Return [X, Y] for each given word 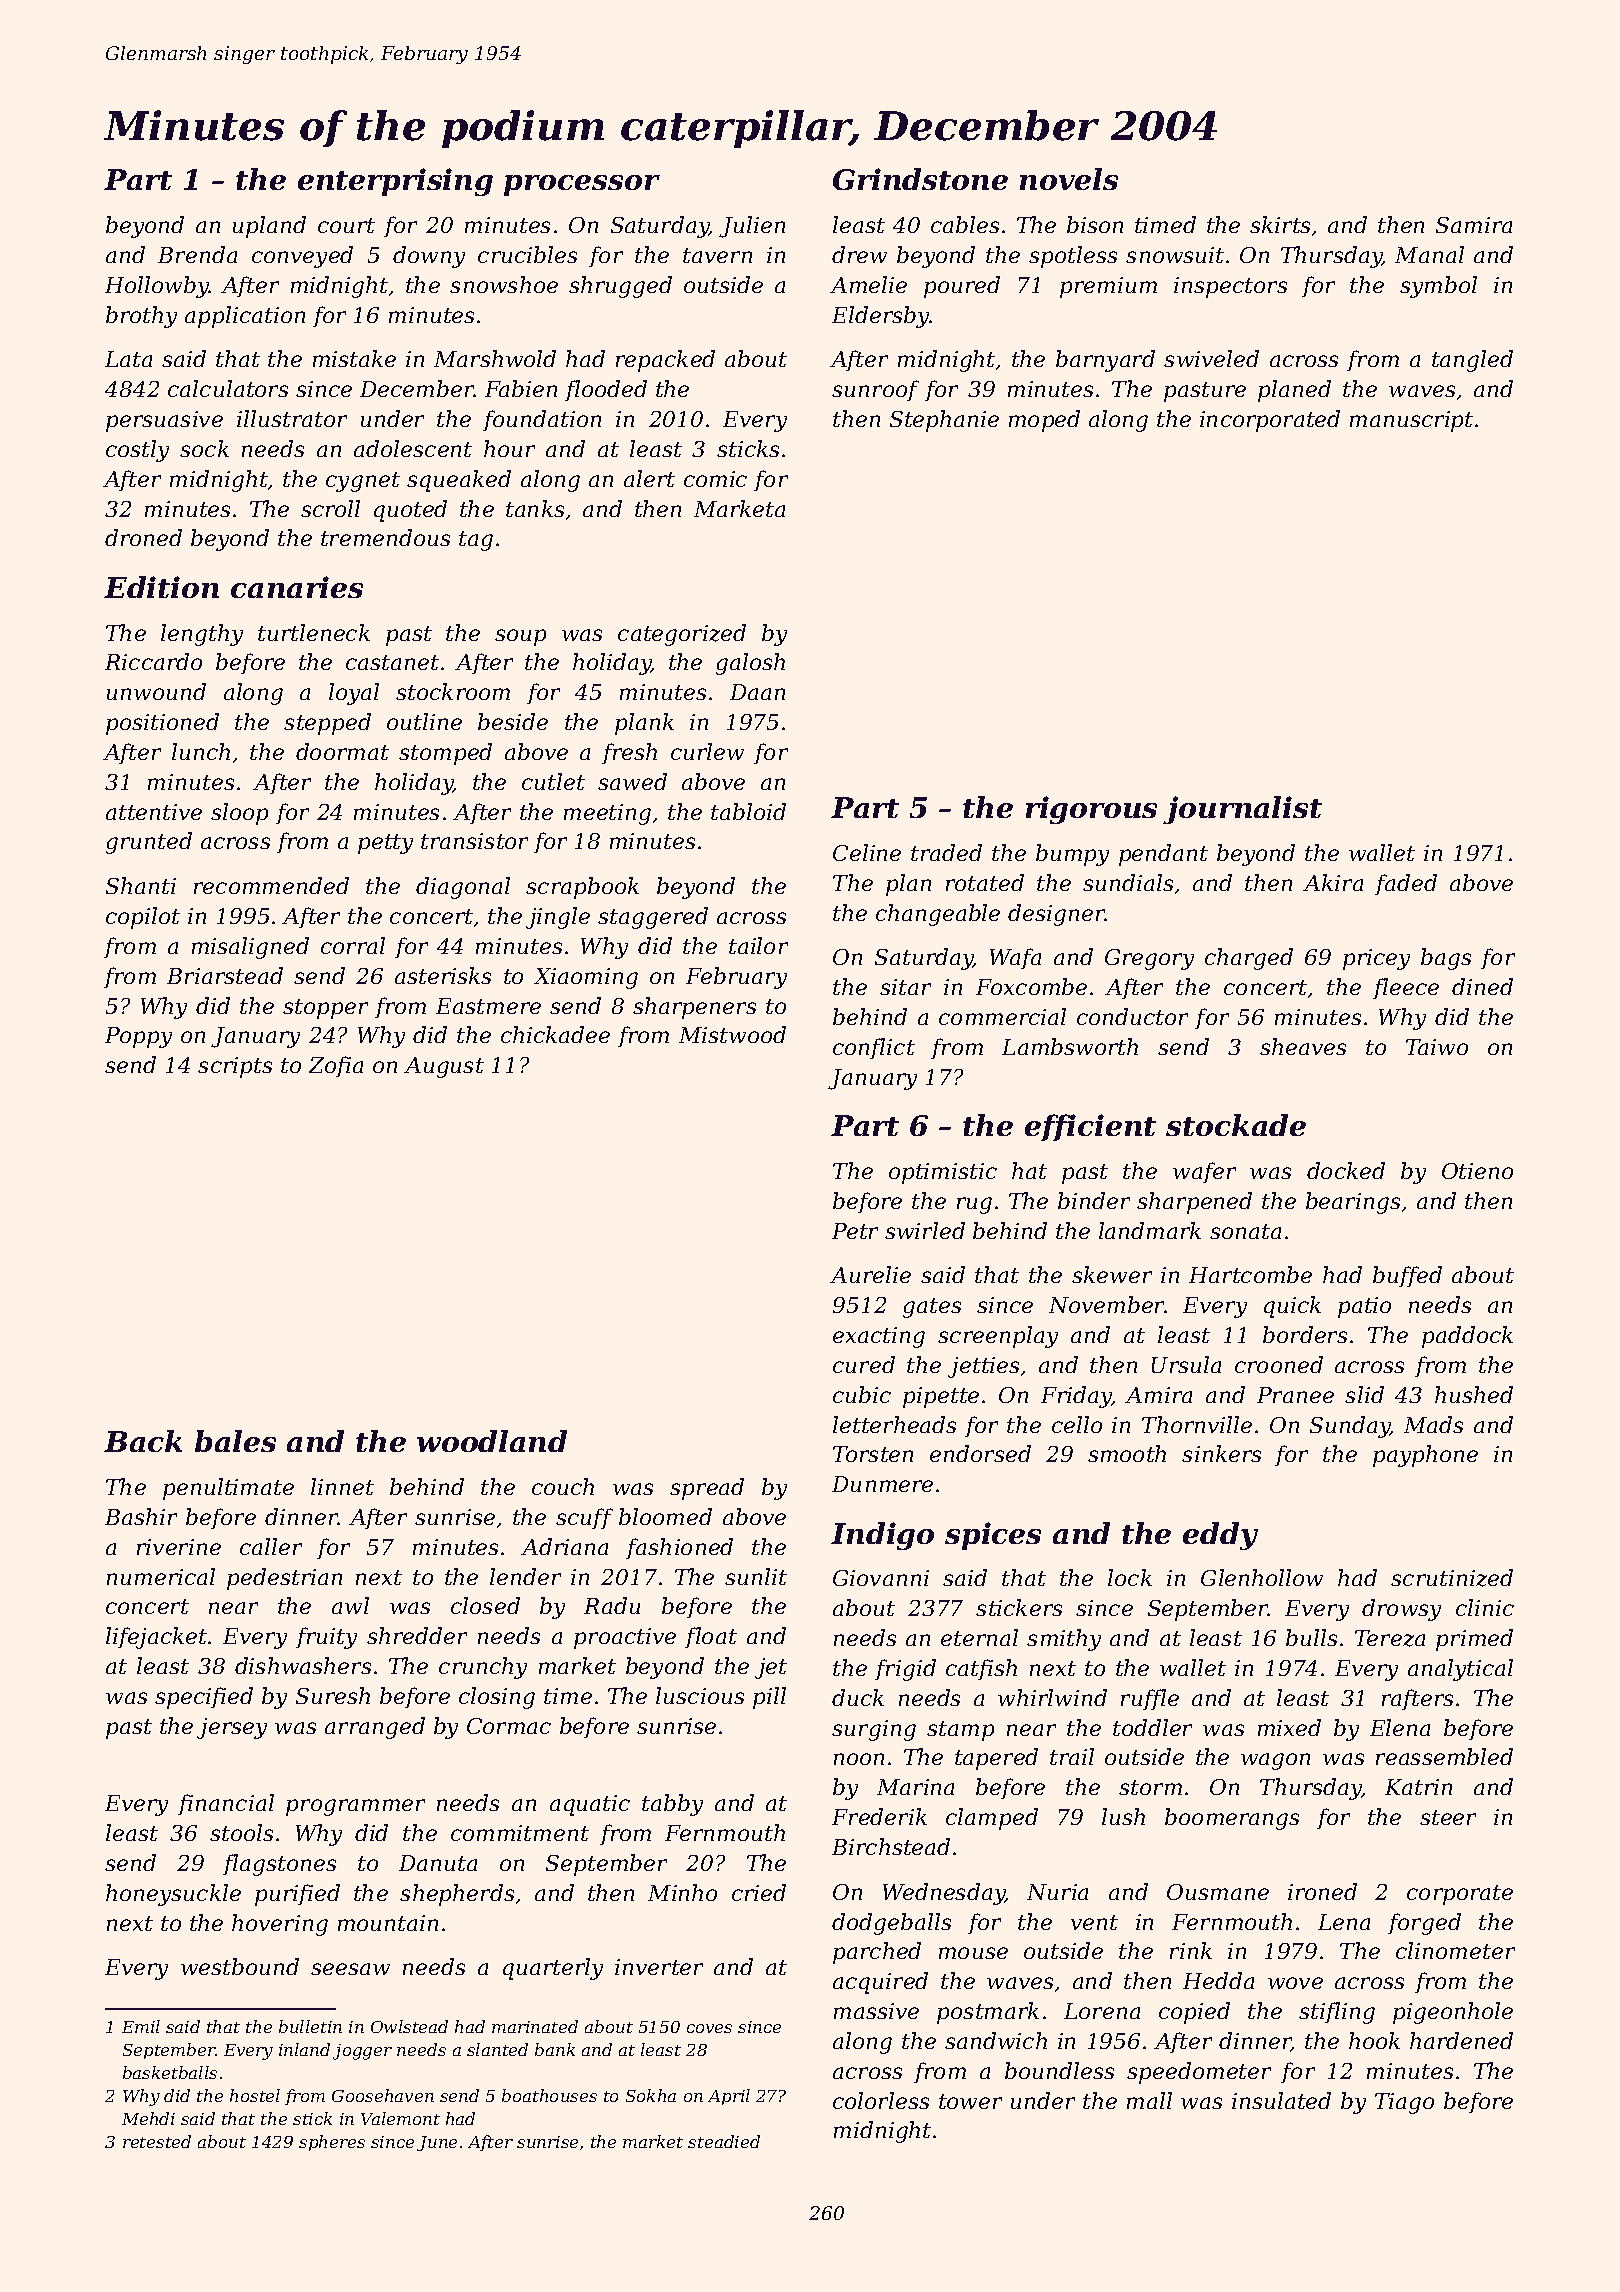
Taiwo [1437, 1047]
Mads [1433, 1424]
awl [350, 1605]
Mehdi [148, 2118]
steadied [724, 2141]
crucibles [527, 254]
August [444, 1067]
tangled [1472, 361]
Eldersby [881, 317]
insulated [1281, 2100]
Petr [855, 1231]
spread [707, 1489]
